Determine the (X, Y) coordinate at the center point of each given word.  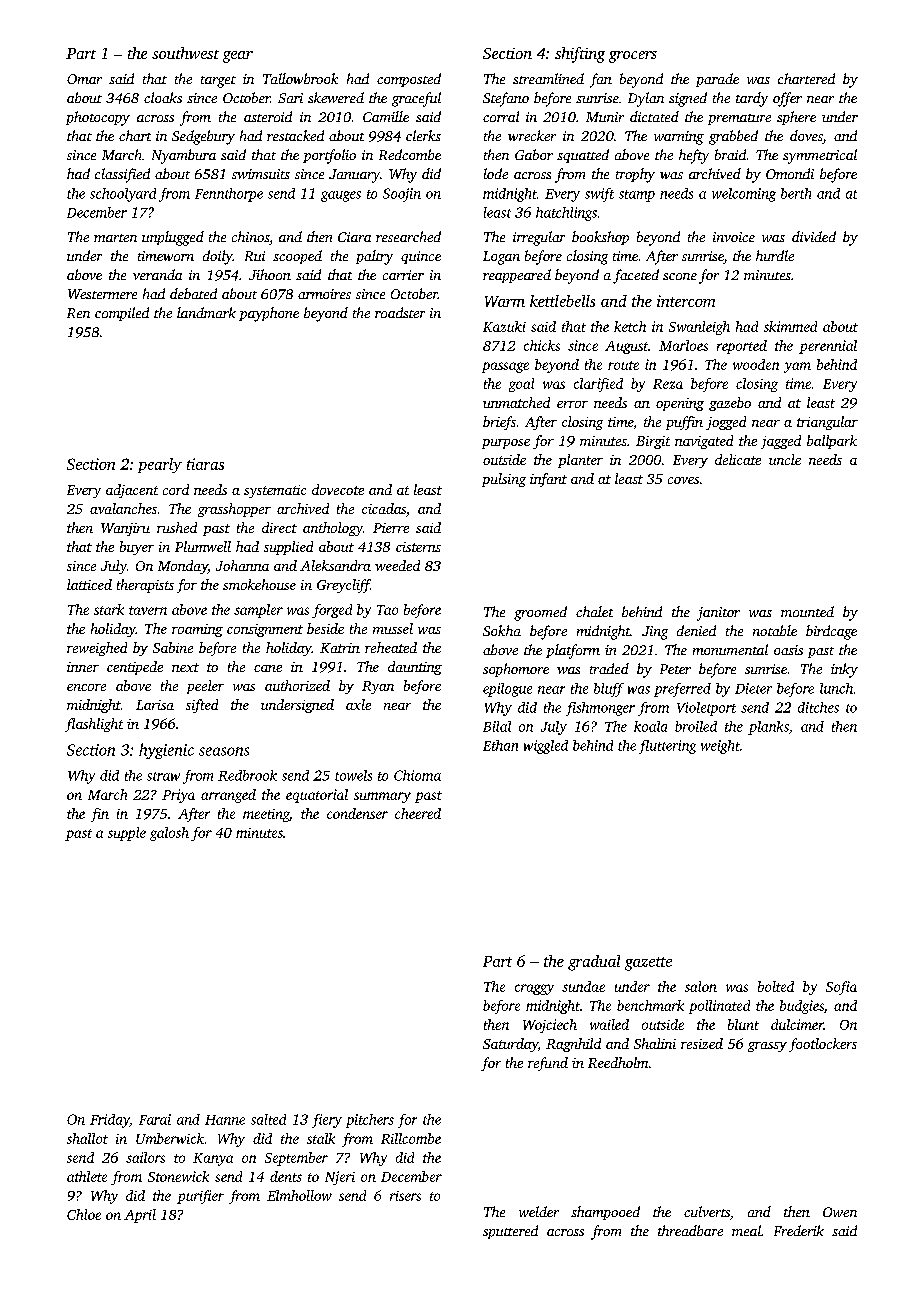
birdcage (831, 632)
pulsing (504, 480)
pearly (160, 465)
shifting (580, 55)
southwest (185, 53)
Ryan (378, 687)
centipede (135, 668)
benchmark (650, 1005)
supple (127, 834)
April (140, 1216)
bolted (776, 986)
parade (717, 80)
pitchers (370, 1121)
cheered (418, 813)
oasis (788, 650)
